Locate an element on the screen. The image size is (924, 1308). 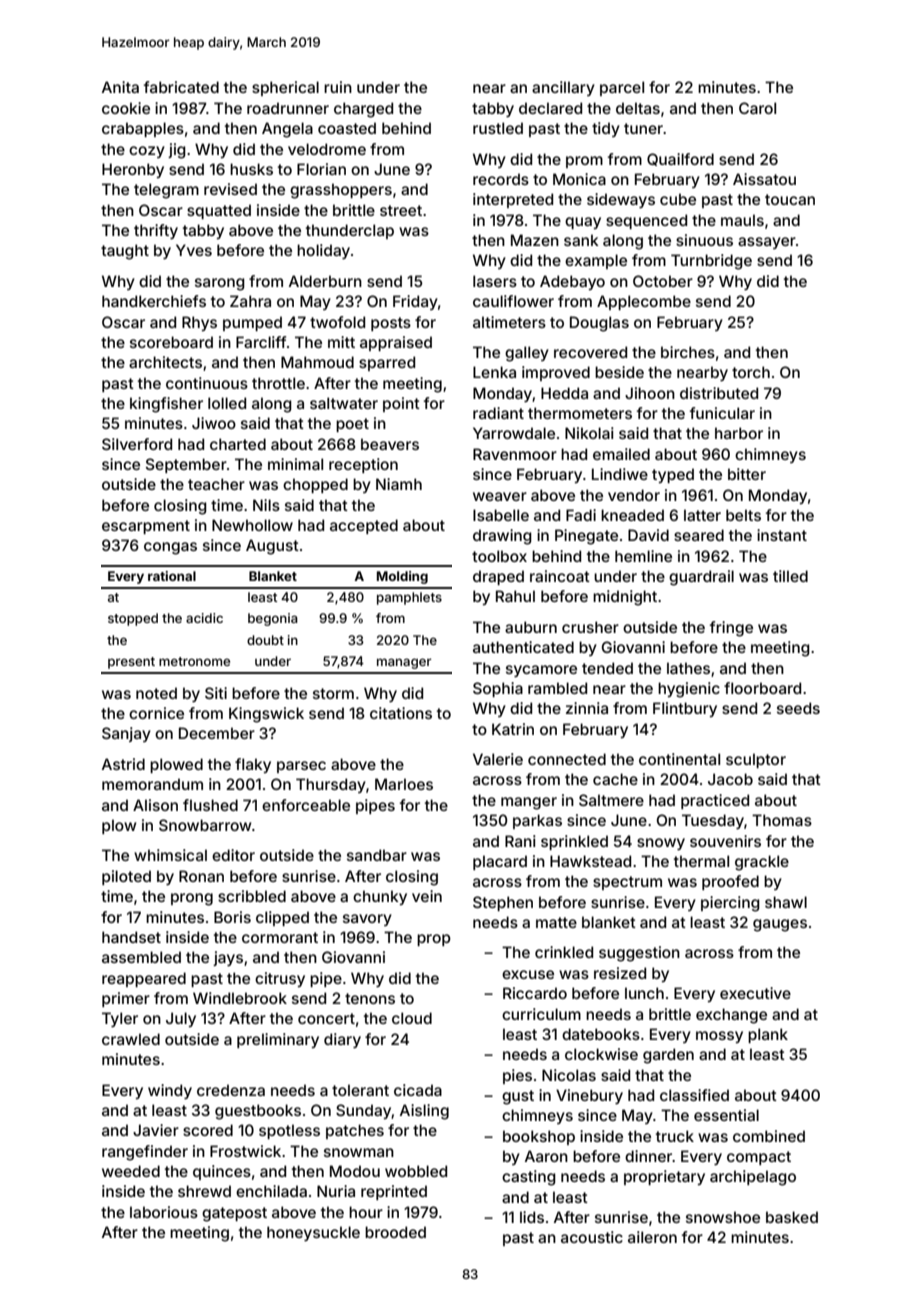
seared is located at coordinates (699, 535).
